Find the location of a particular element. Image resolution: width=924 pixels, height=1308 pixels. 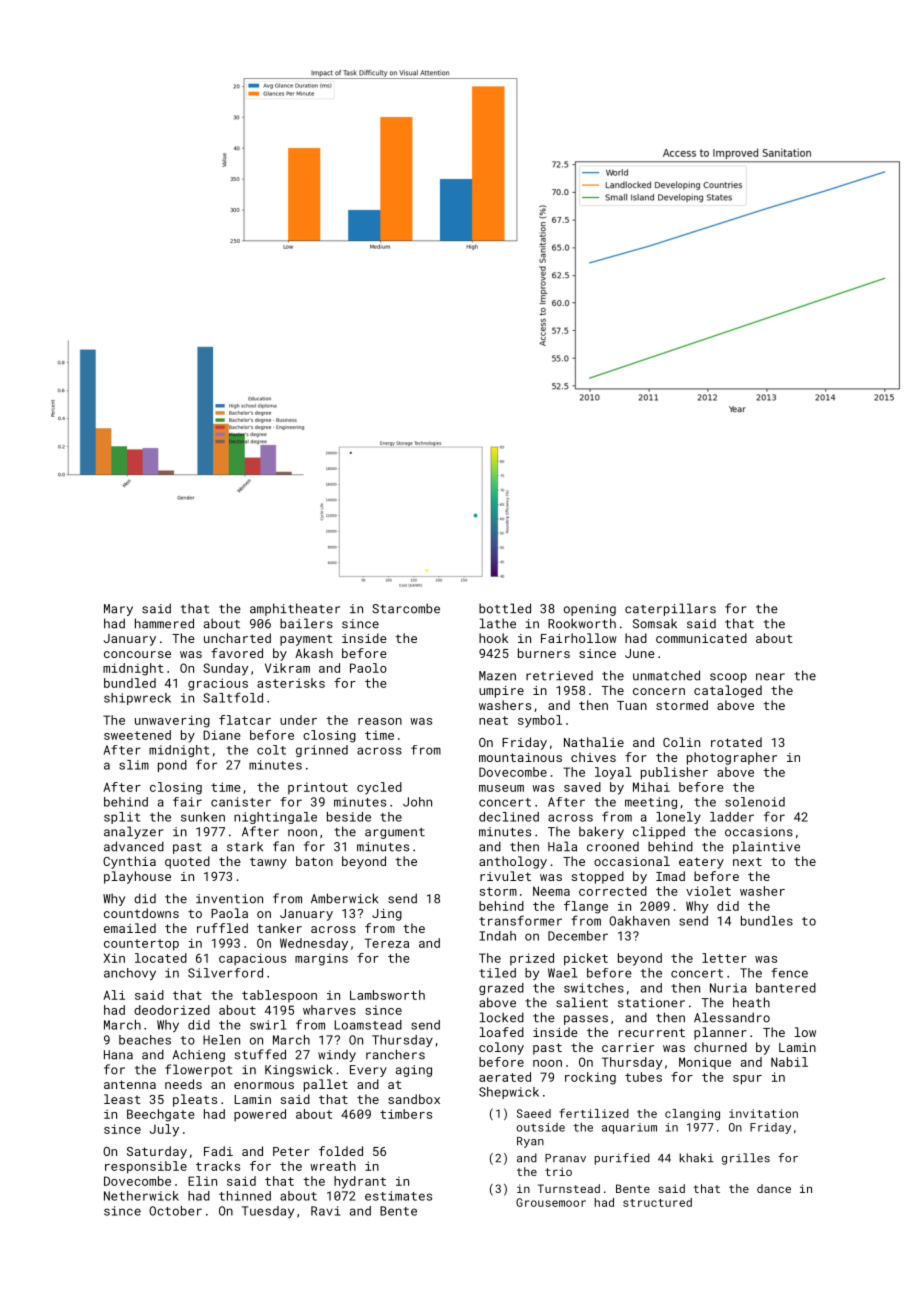

meeting is located at coordinates (651, 803).
